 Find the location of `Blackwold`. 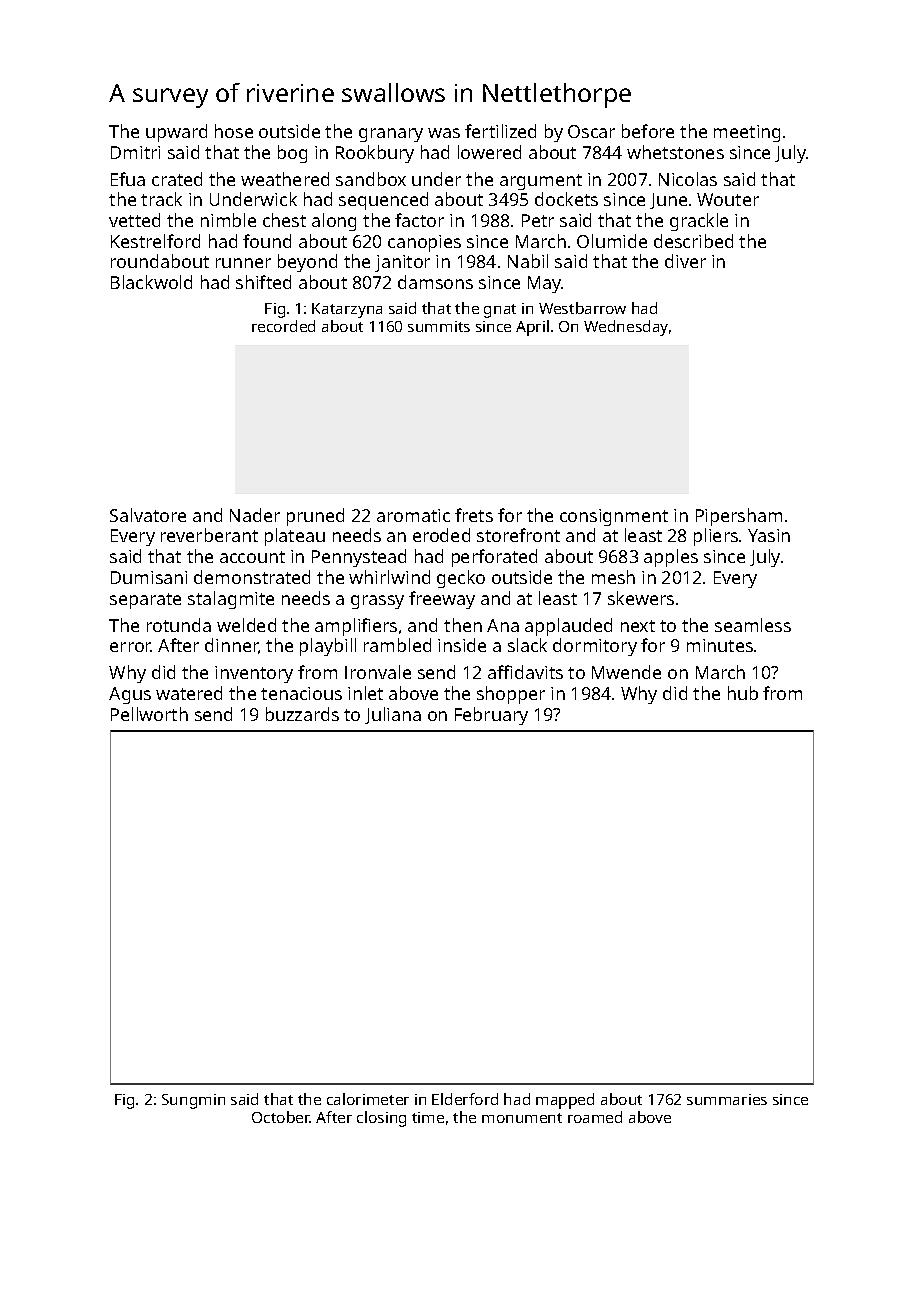

Blackwold is located at coordinates (151, 282).
